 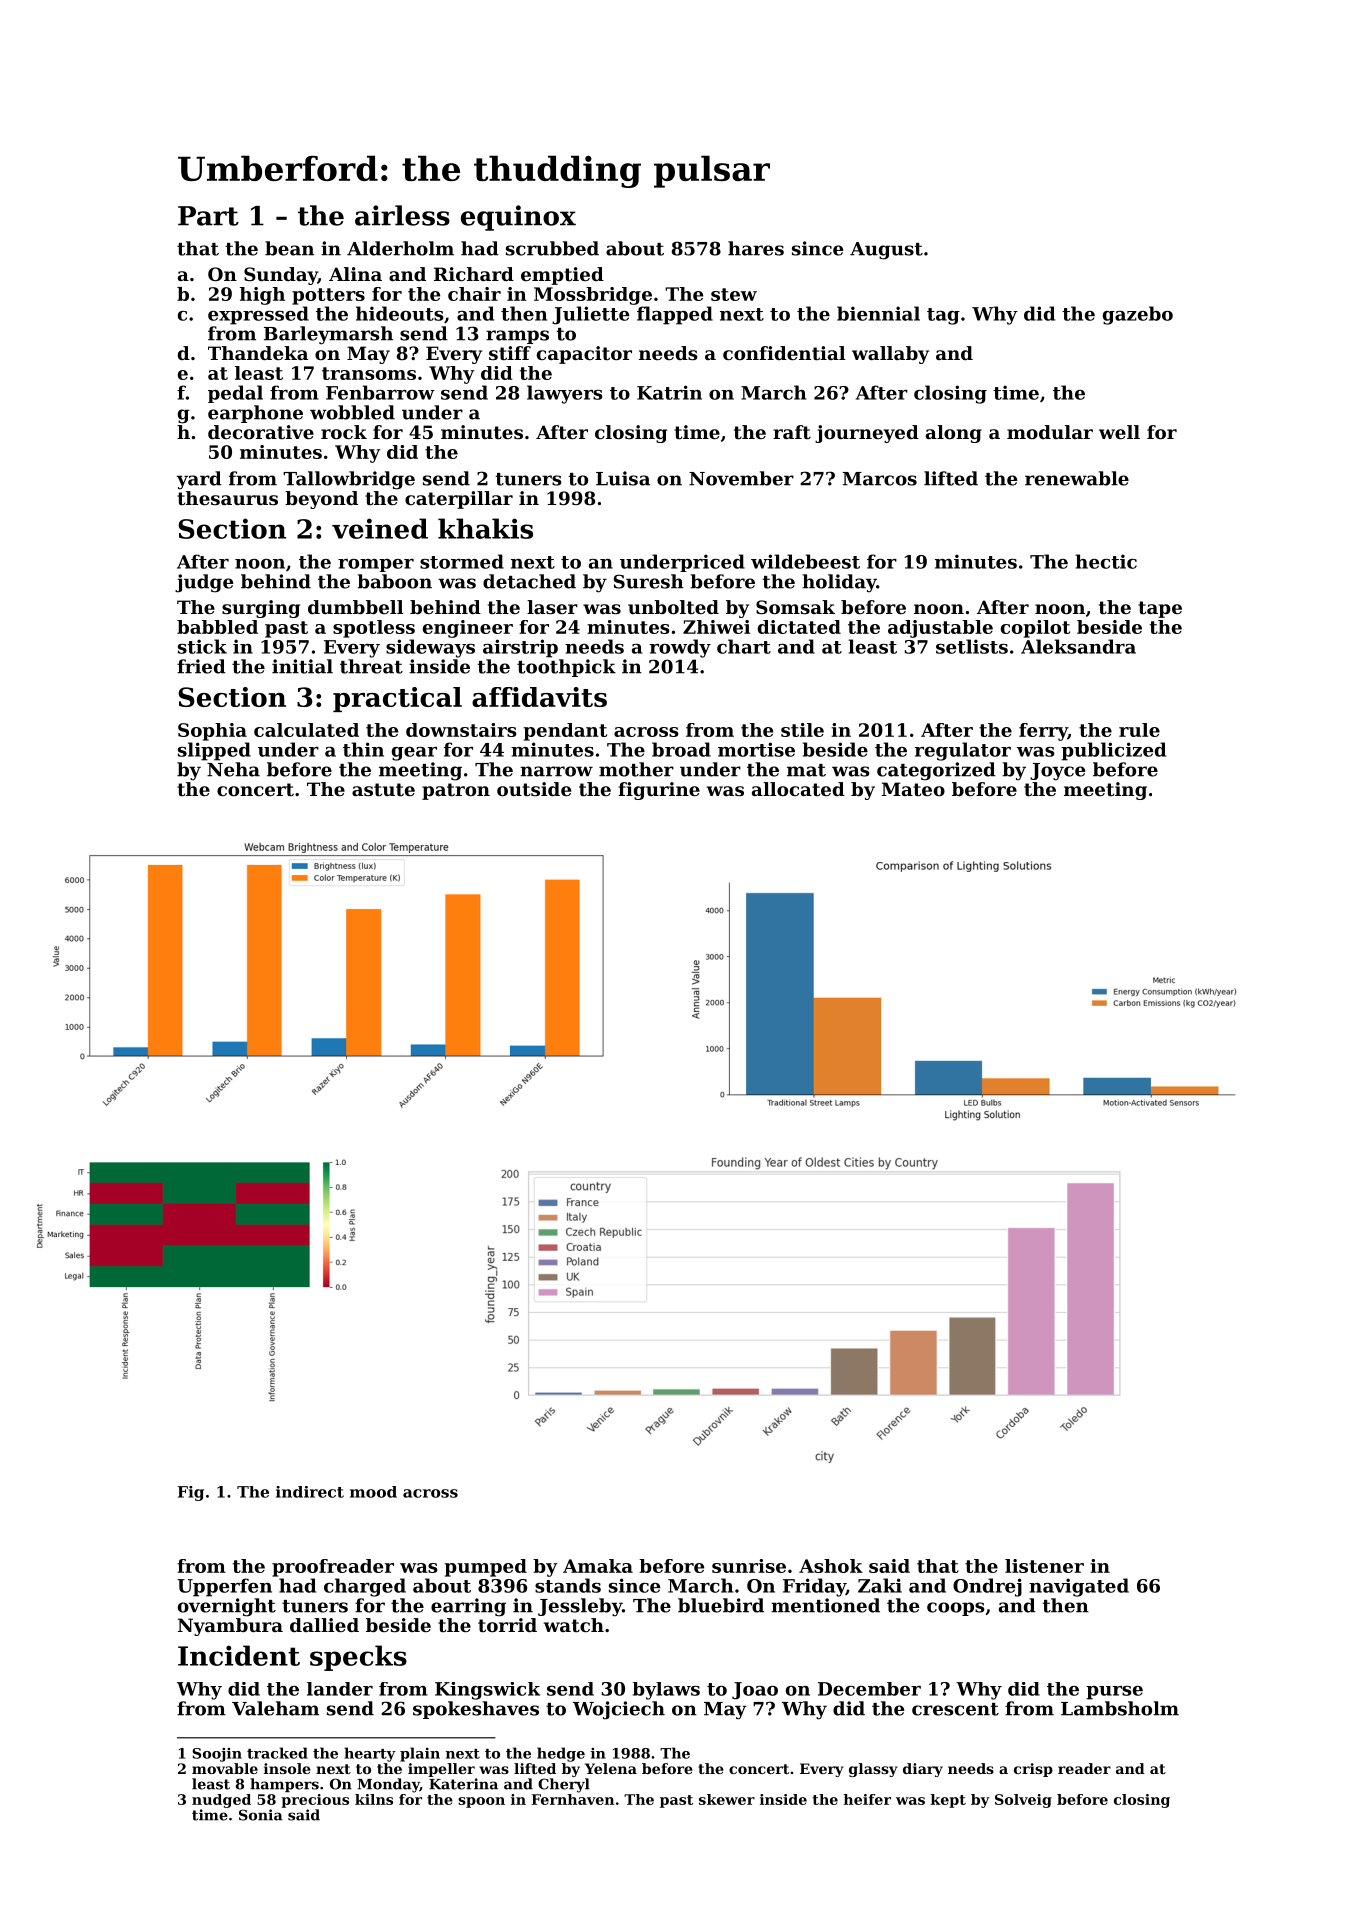 What do you see at coordinates (659, 791) in the image?
I see `figurine` at bounding box center [659, 791].
